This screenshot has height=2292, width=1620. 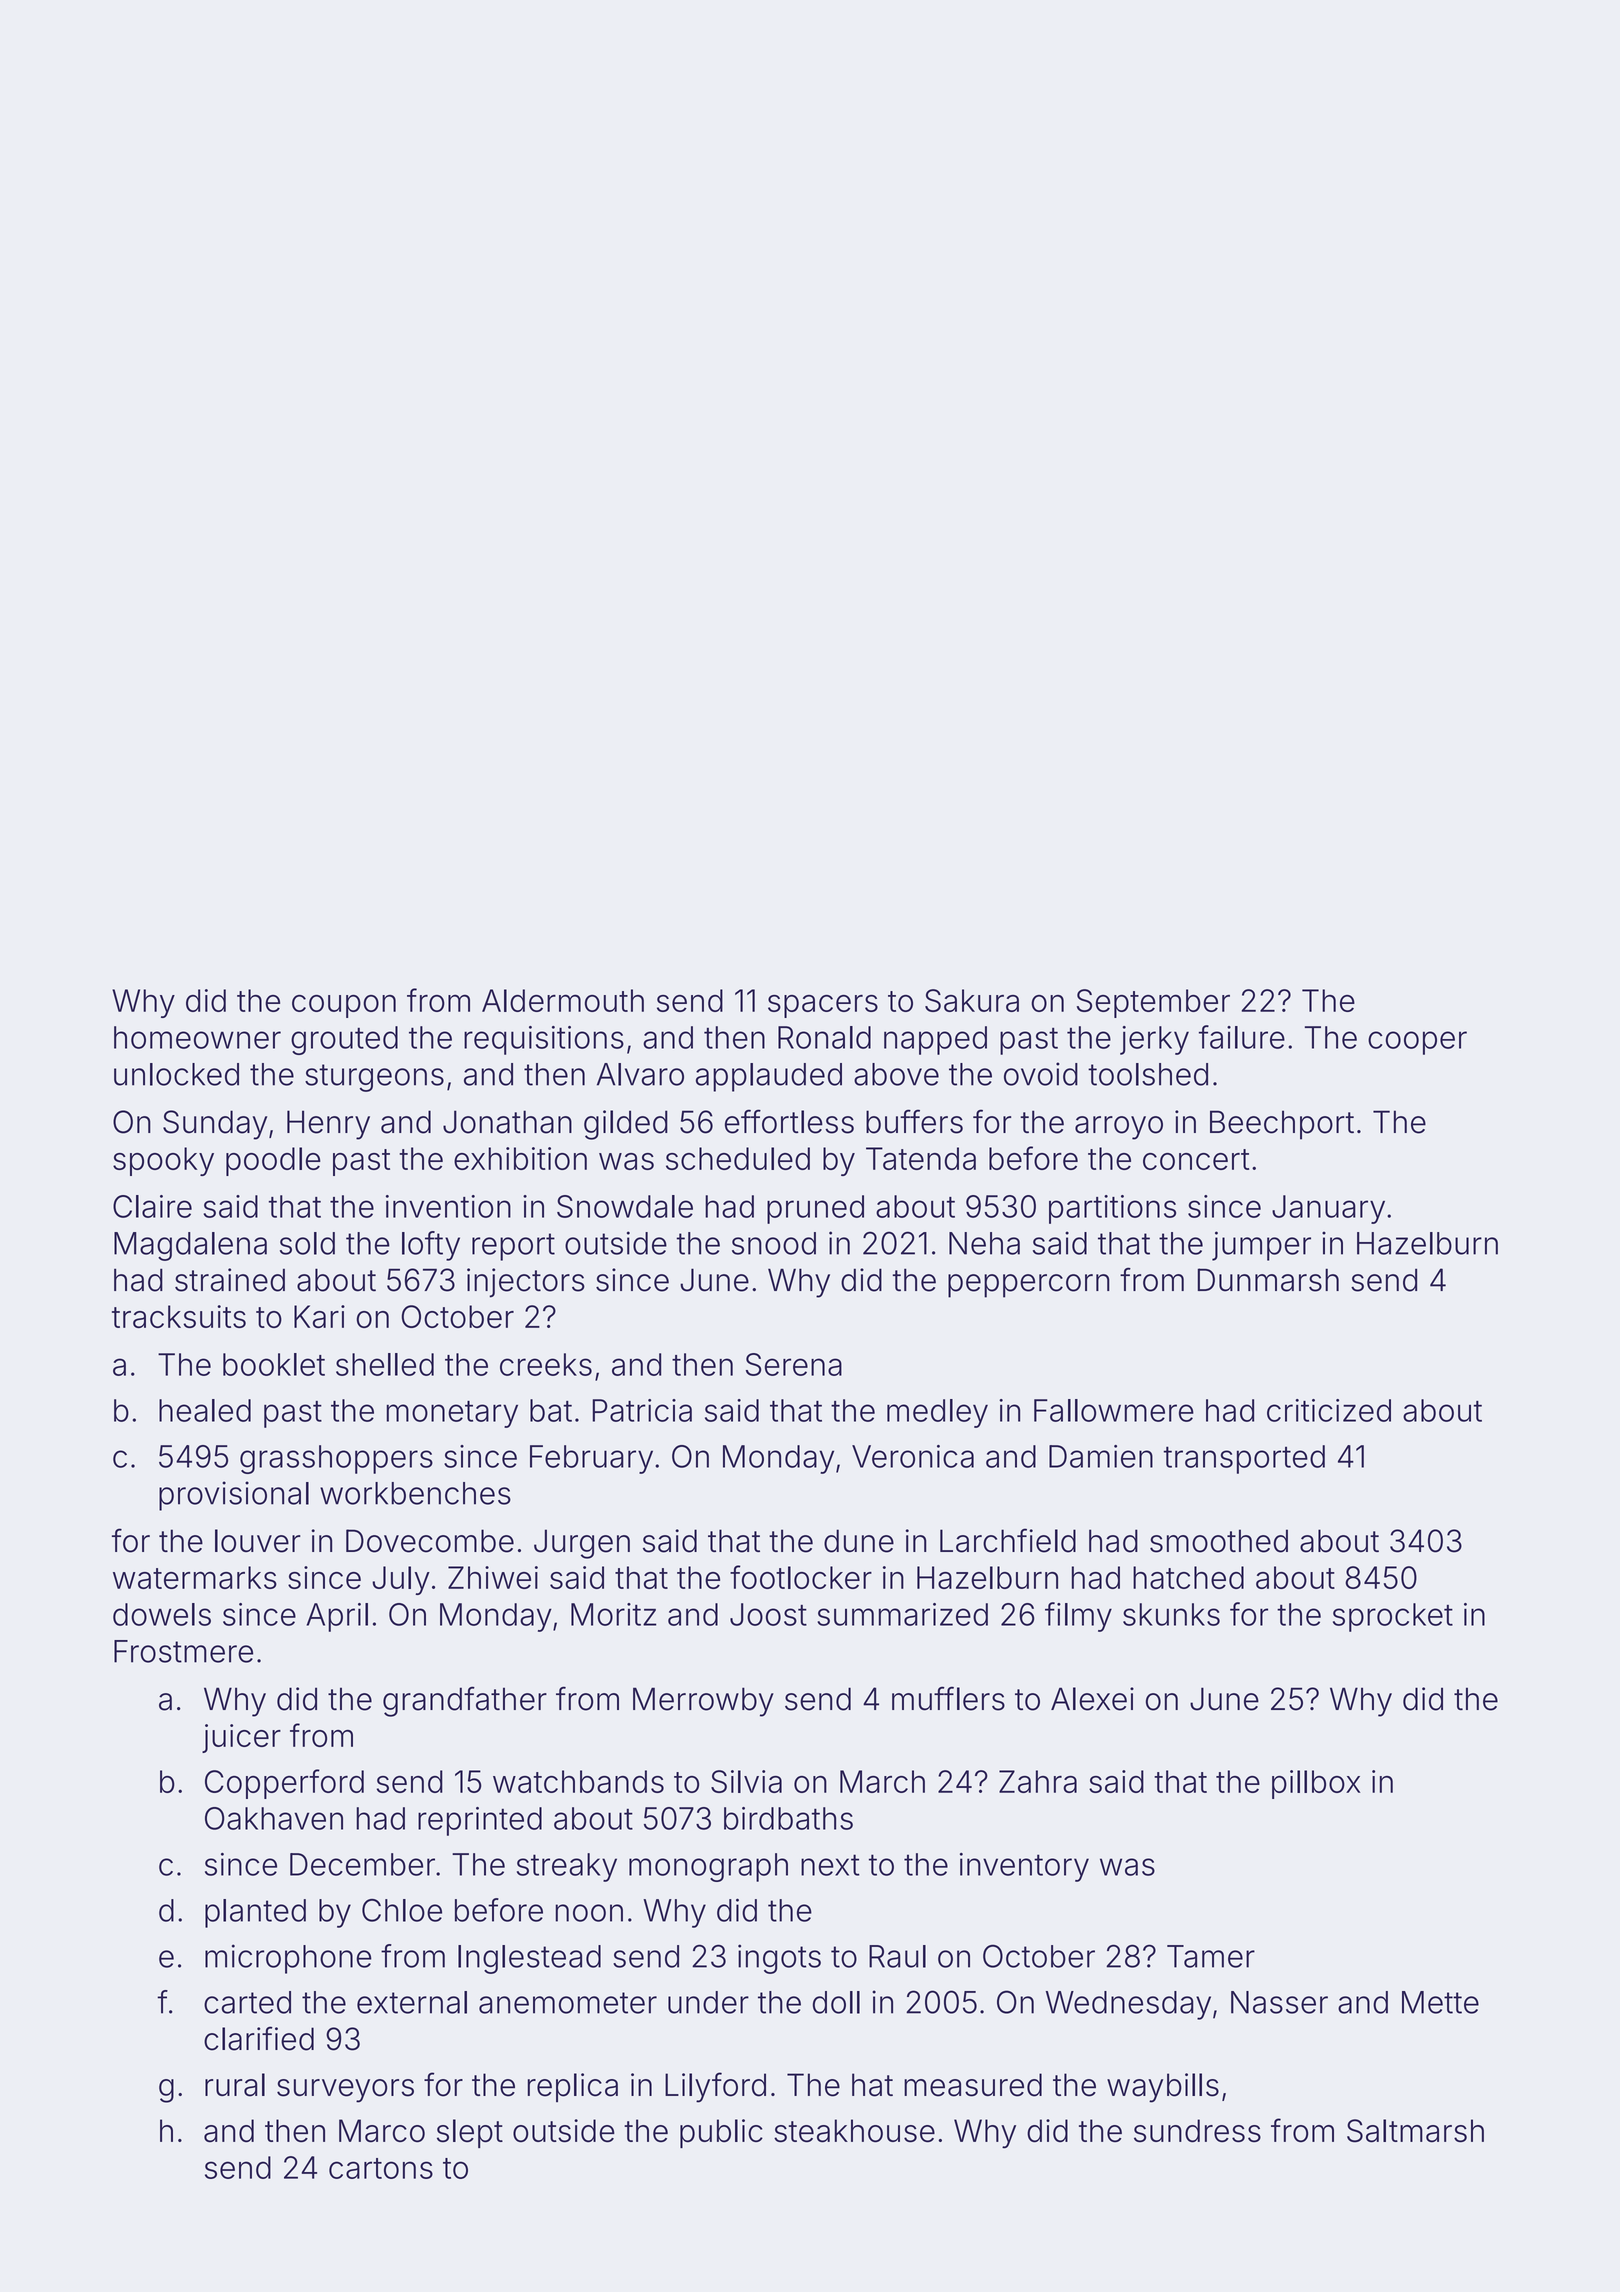 I want to click on surveyors, so click(x=345, y=2091).
